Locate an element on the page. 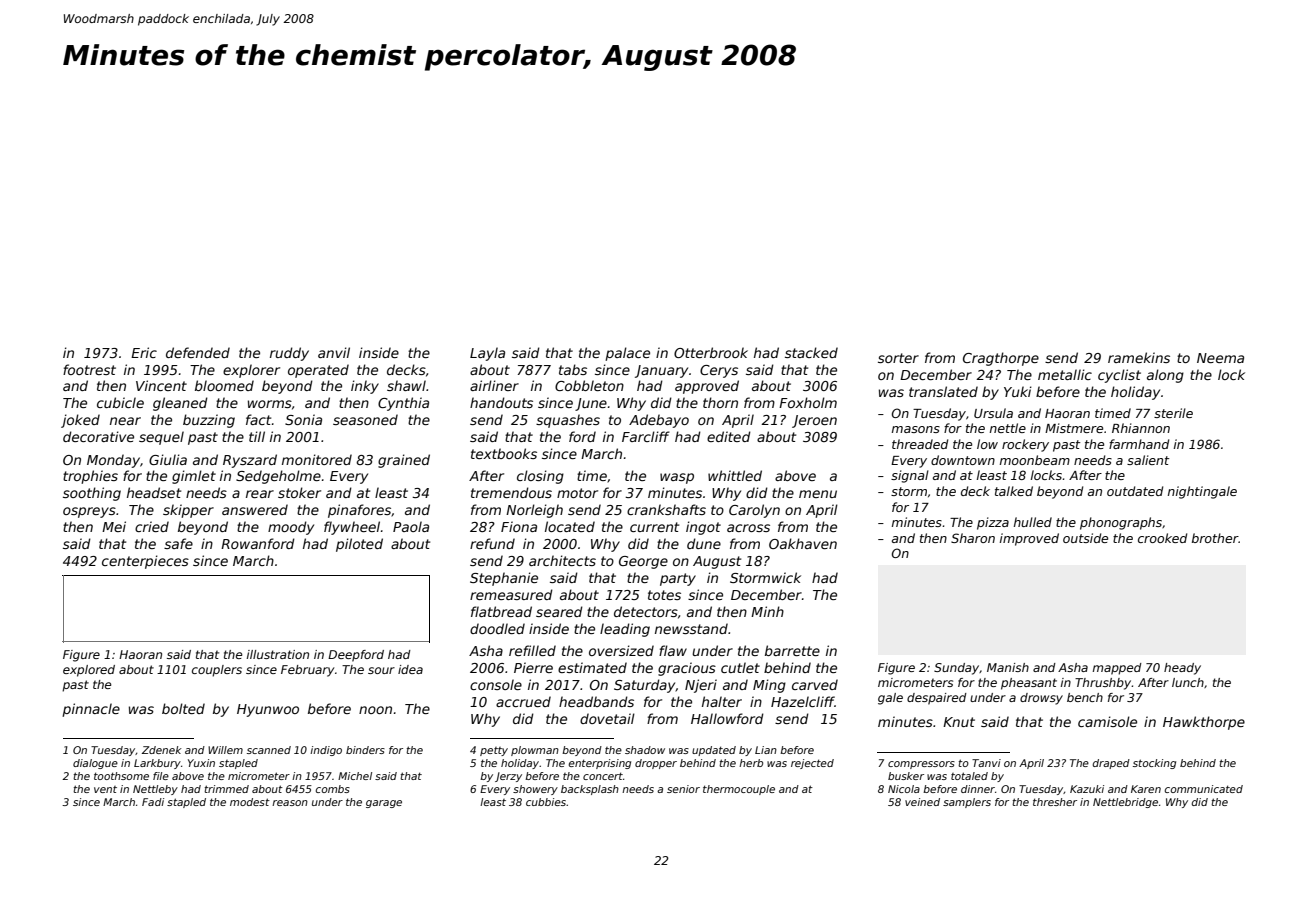 This image has width=1308, height=924. Neema is located at coordinates (1220, 358).
